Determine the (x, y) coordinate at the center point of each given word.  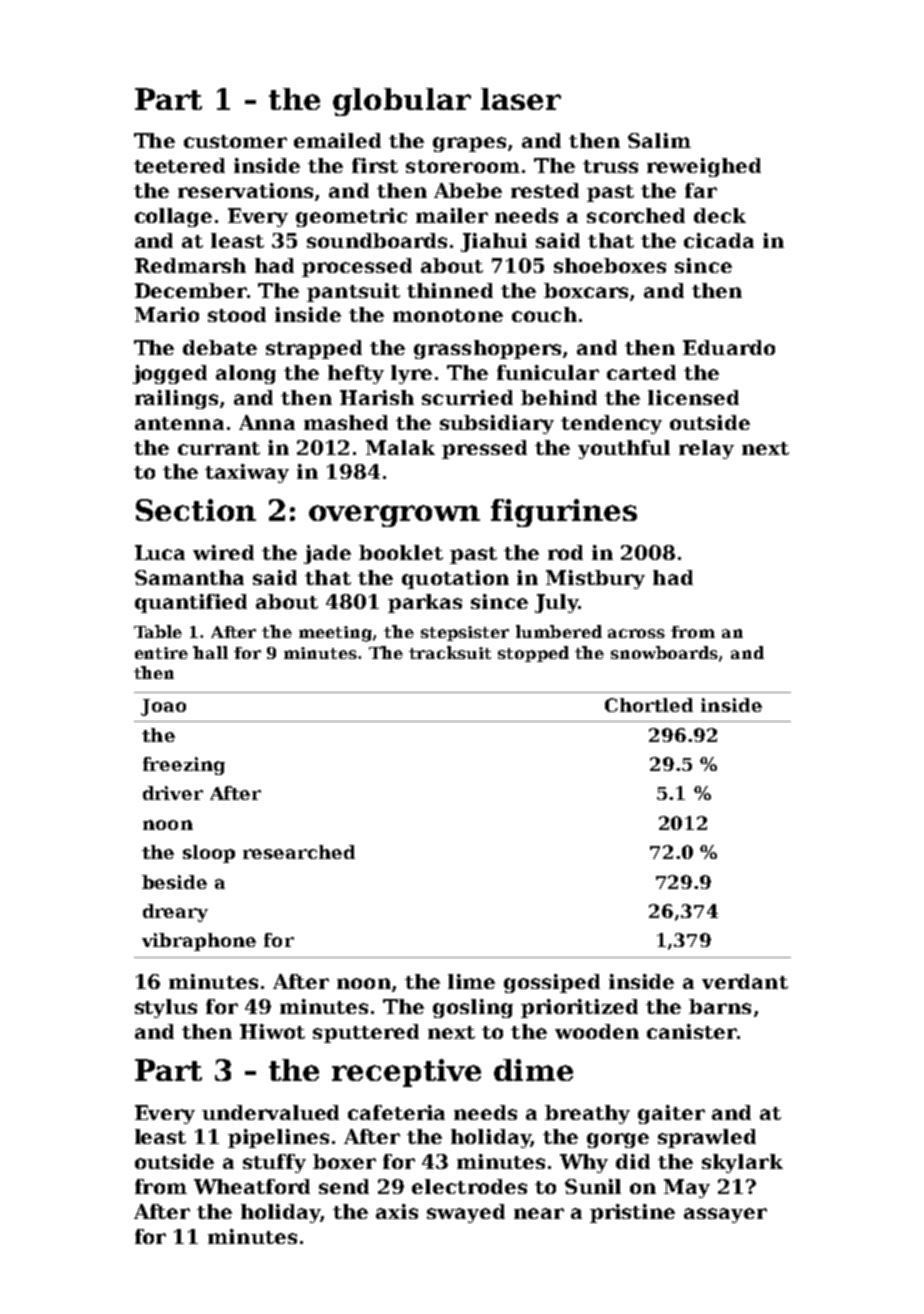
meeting (335, 634)
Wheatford (252, 1186)
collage (173, 217)
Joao (163, 707)
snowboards (664, 652)
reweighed (704, 167)
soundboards (377, 240)
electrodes (469, 1186)
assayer (725, 1215)
